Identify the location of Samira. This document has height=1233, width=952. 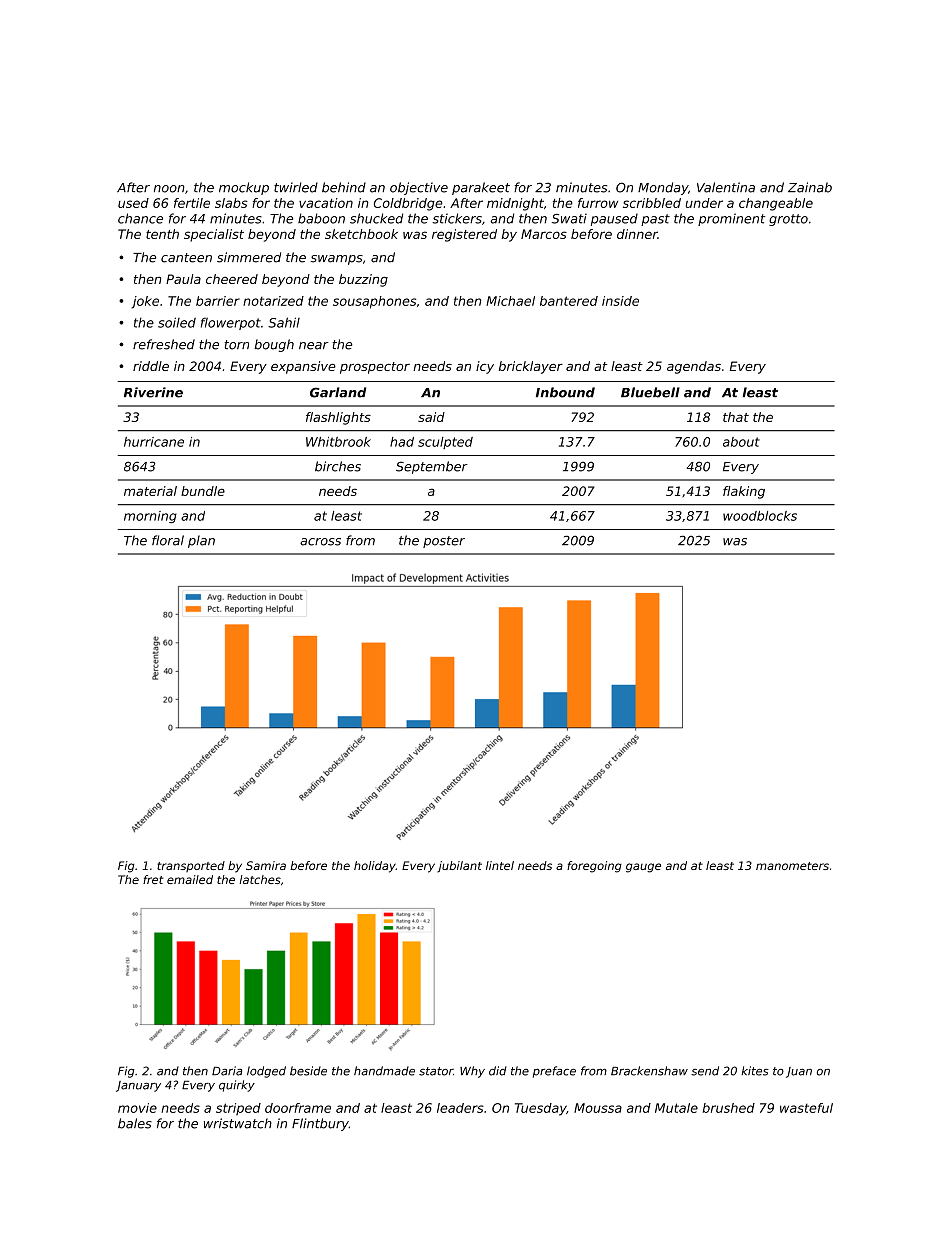
(266, 865).
